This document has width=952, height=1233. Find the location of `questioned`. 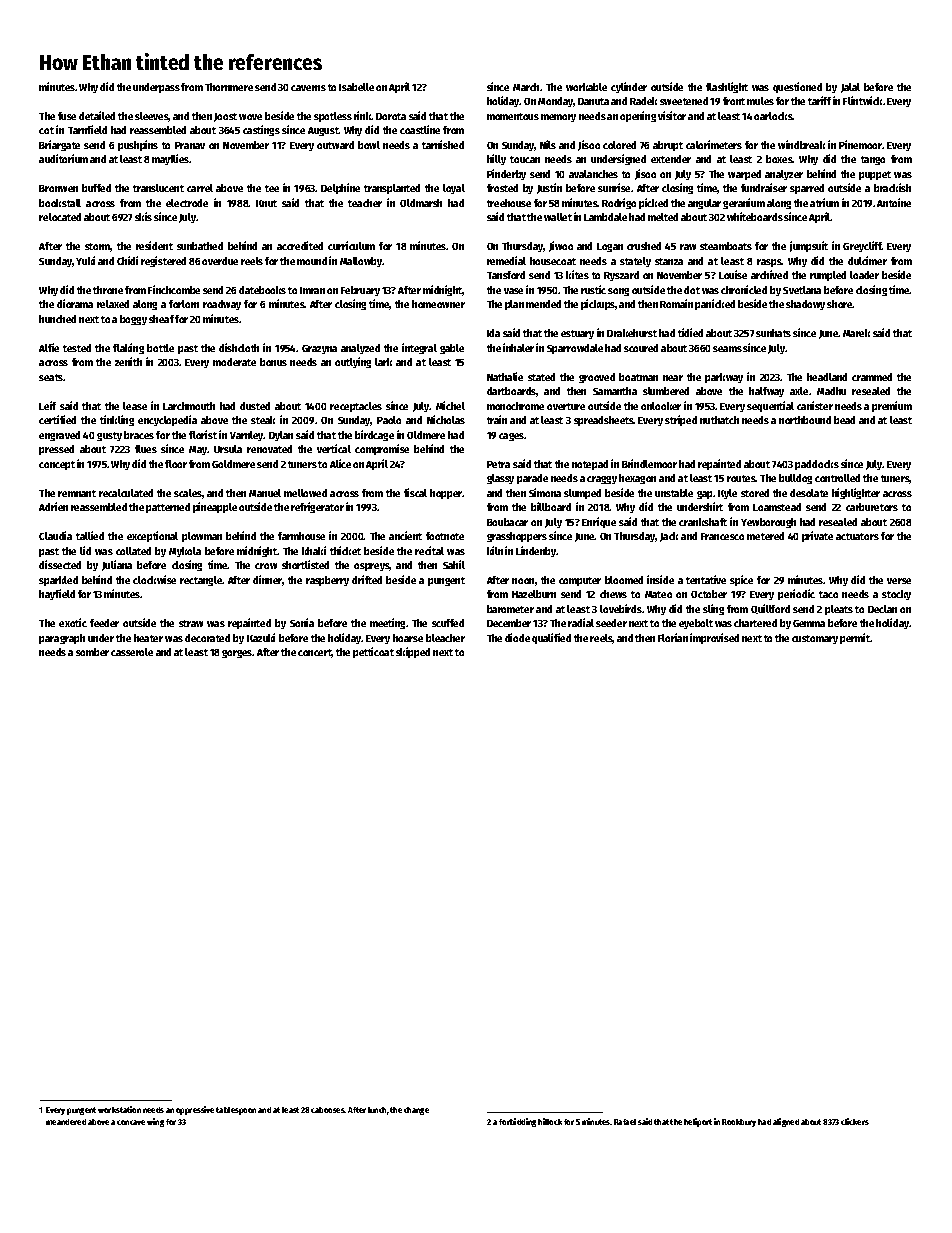

questioned is located at coordinates (797, 87).
